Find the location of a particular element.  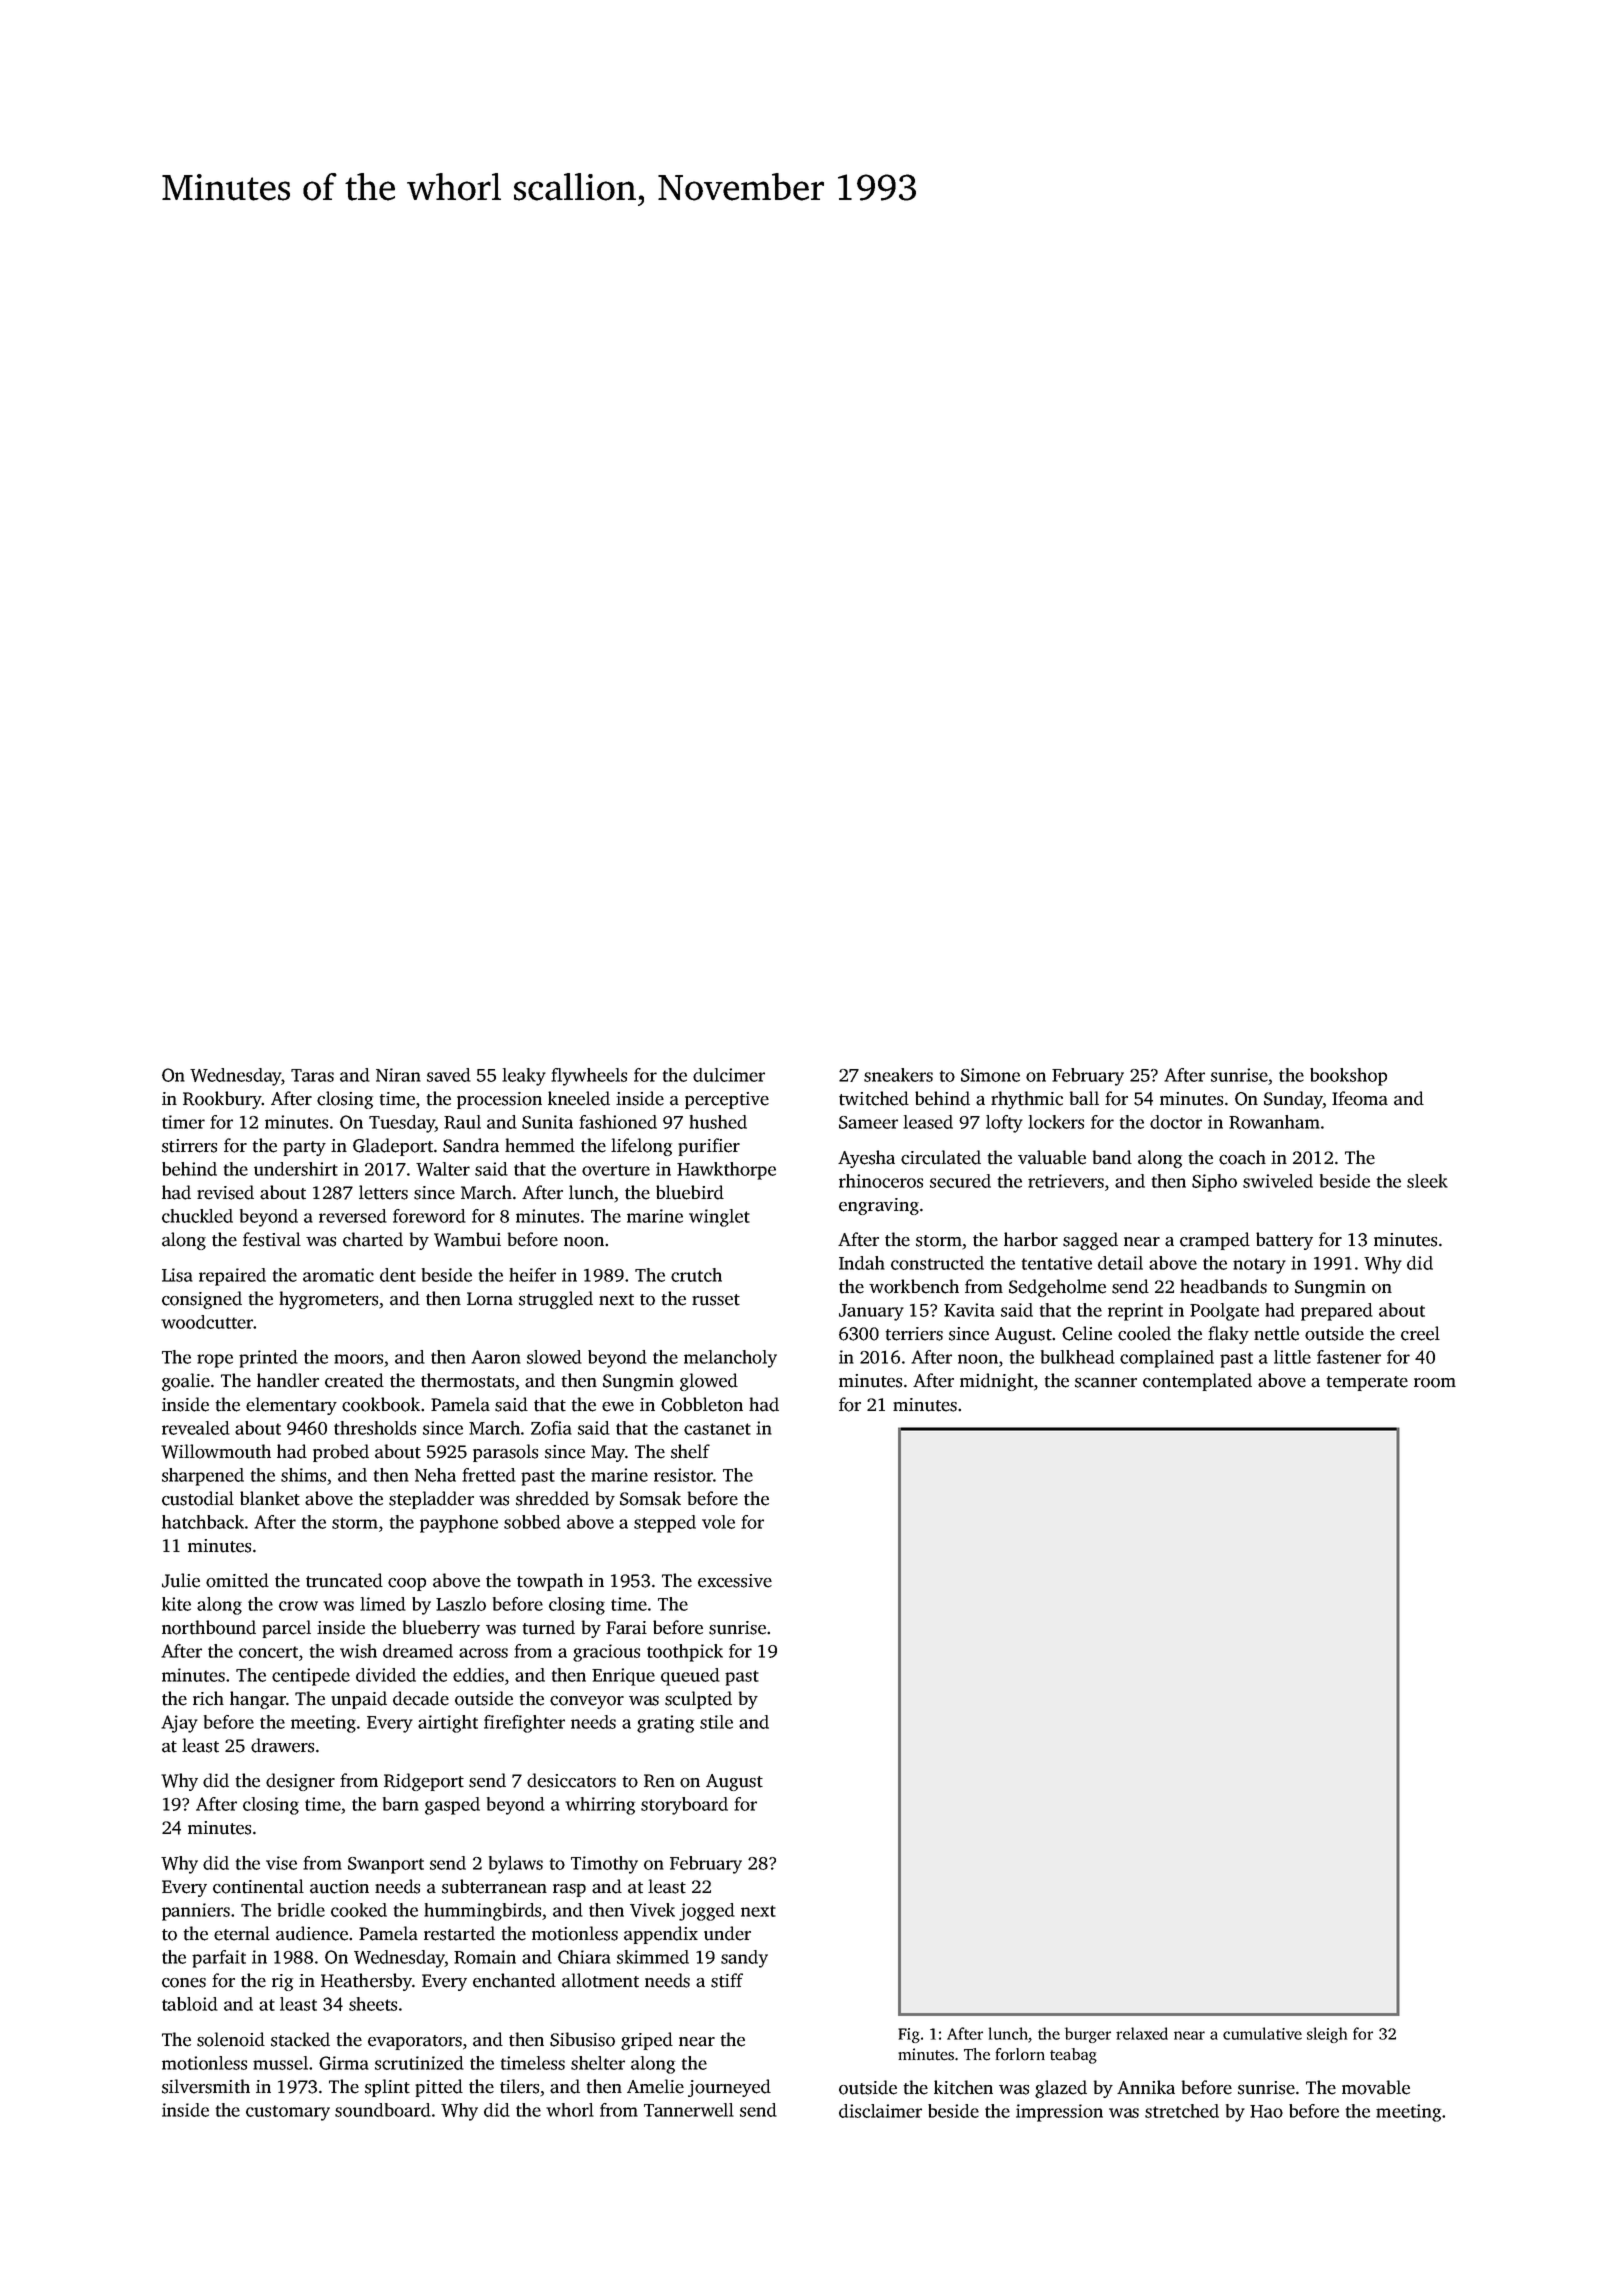

designer is located at coordinates (300, 1782).
